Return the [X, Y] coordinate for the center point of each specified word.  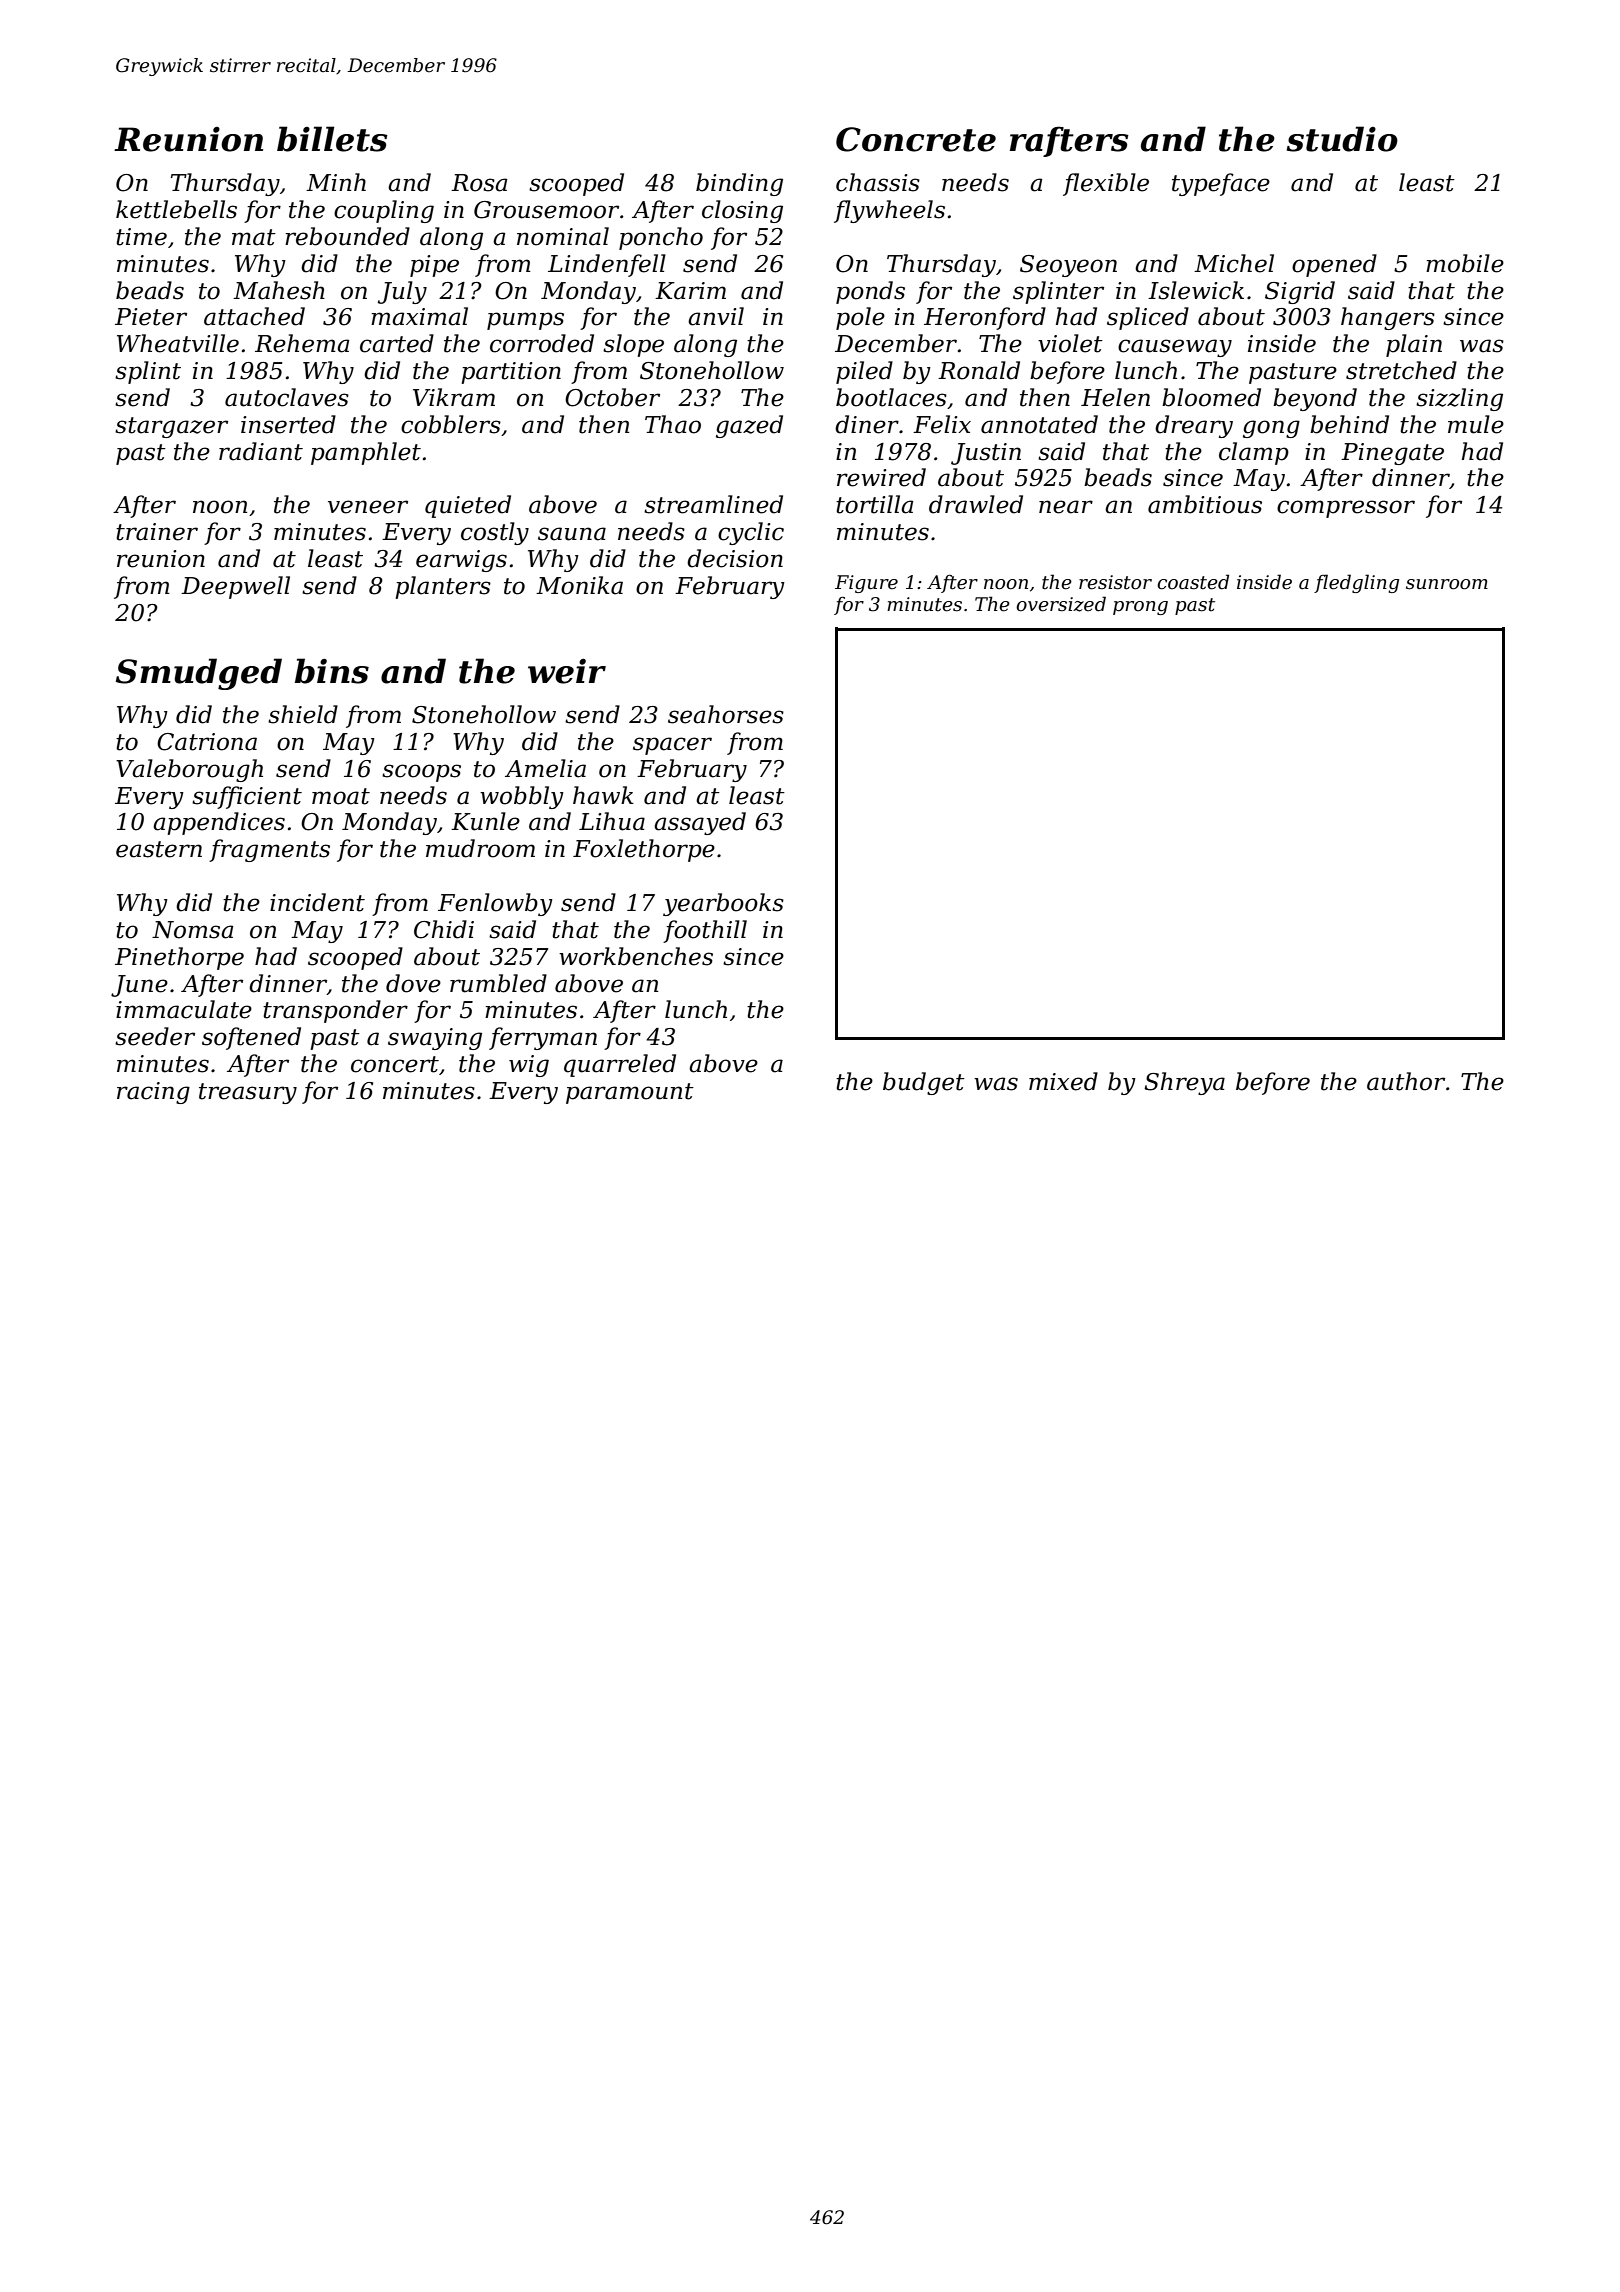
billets [332, 139]
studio [1342, 139]
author [1406, 1081]
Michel [1234, 263]
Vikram [454, 397]
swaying [435, 1039]
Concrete [916, 139]
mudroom [480, 848]
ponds [870, 292]
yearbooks [723, 904]
